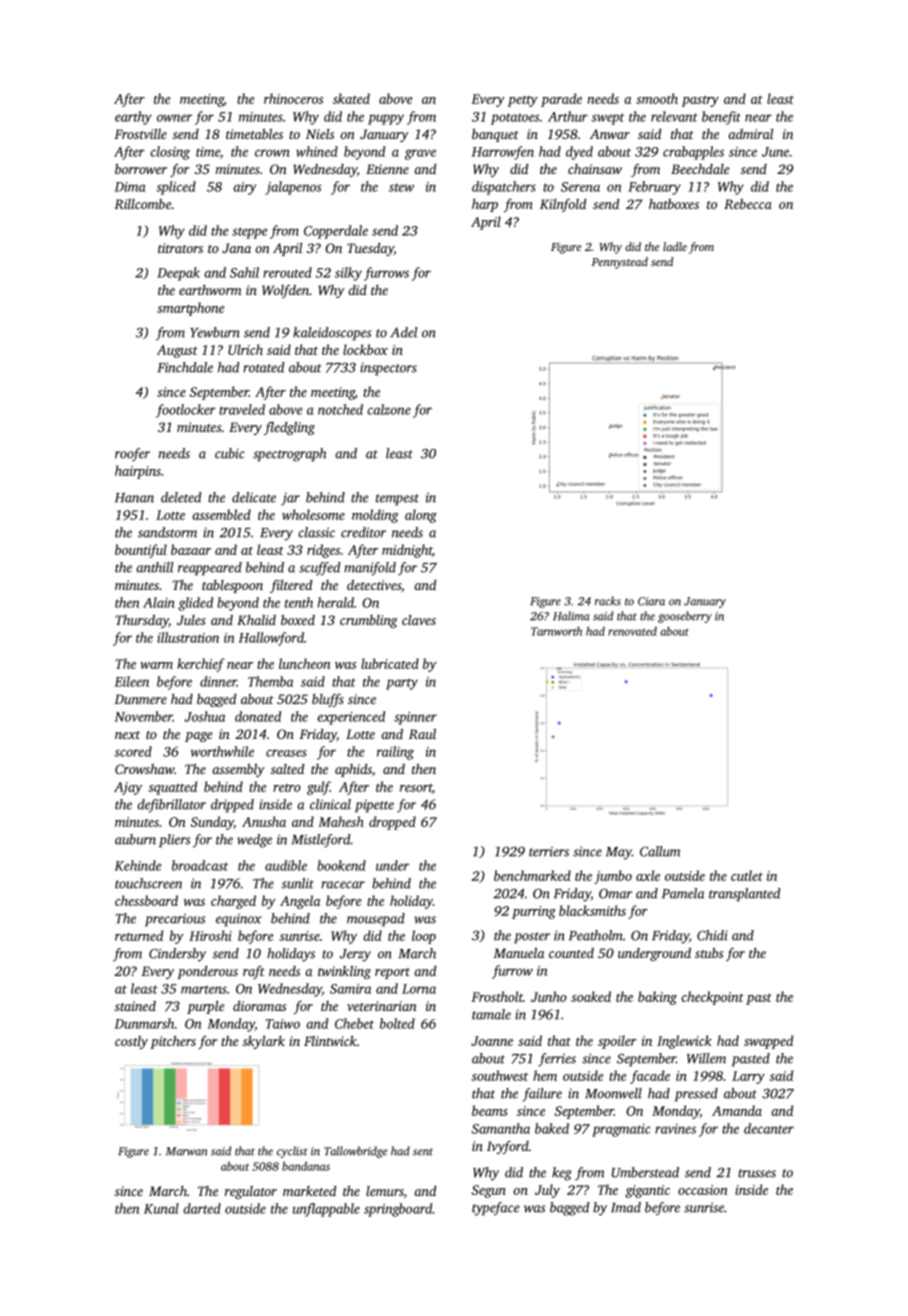 This document has width=908, height=1316. Describe the element at coordinates (709, 953) in the document. I see `stubs` at that location.
